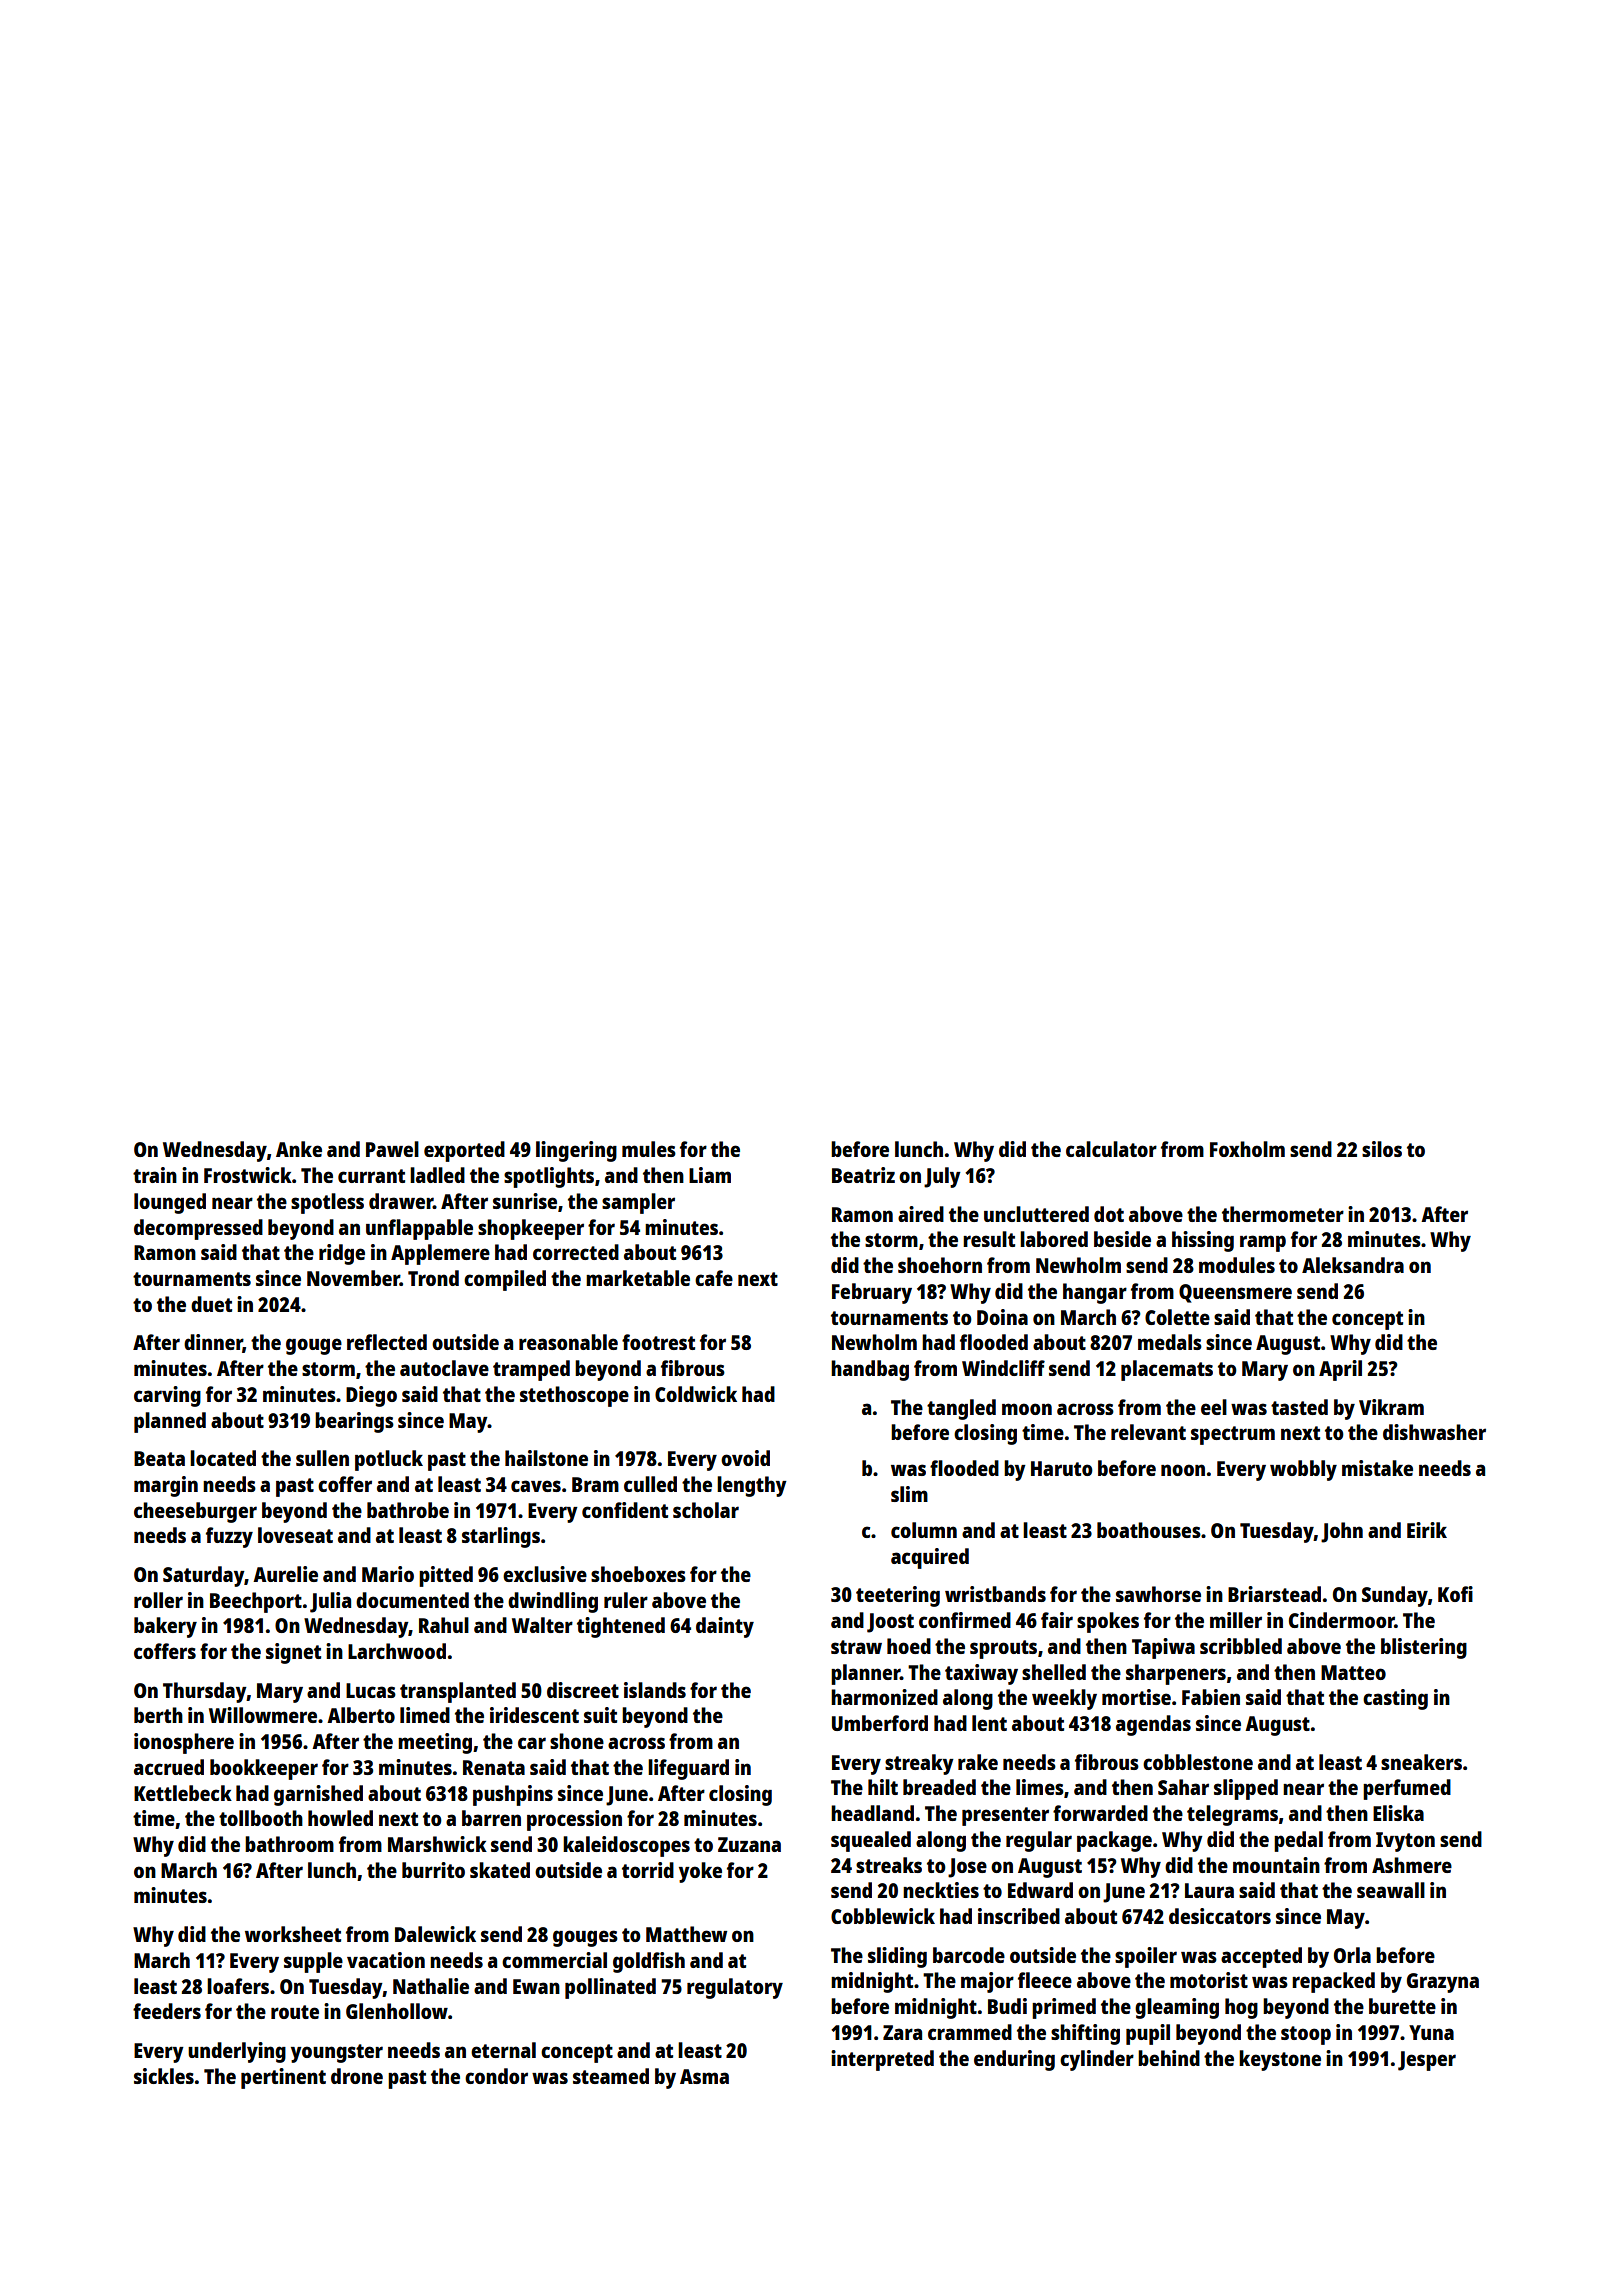 The width and height of the screenshot is (1620, 2292). Describe the element at coordinates (1340, 1370) in the screenshot. I see `April` at that location.
